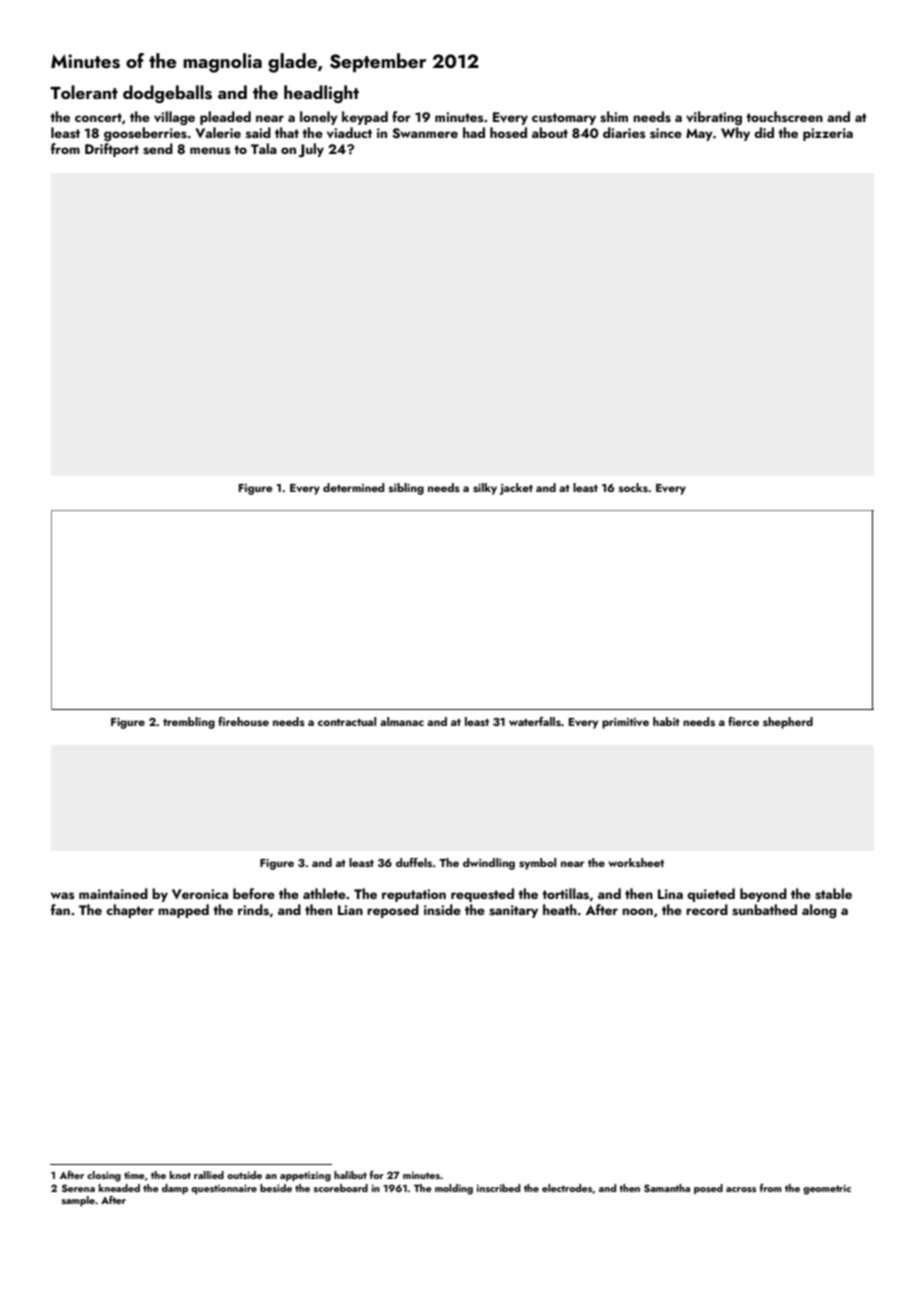 Image resolution: width=924 pixels, height=1308 pixels. What do you see at coordinates (485, 489) in the page?
I see `silky` at bounding box center [485, 489].
